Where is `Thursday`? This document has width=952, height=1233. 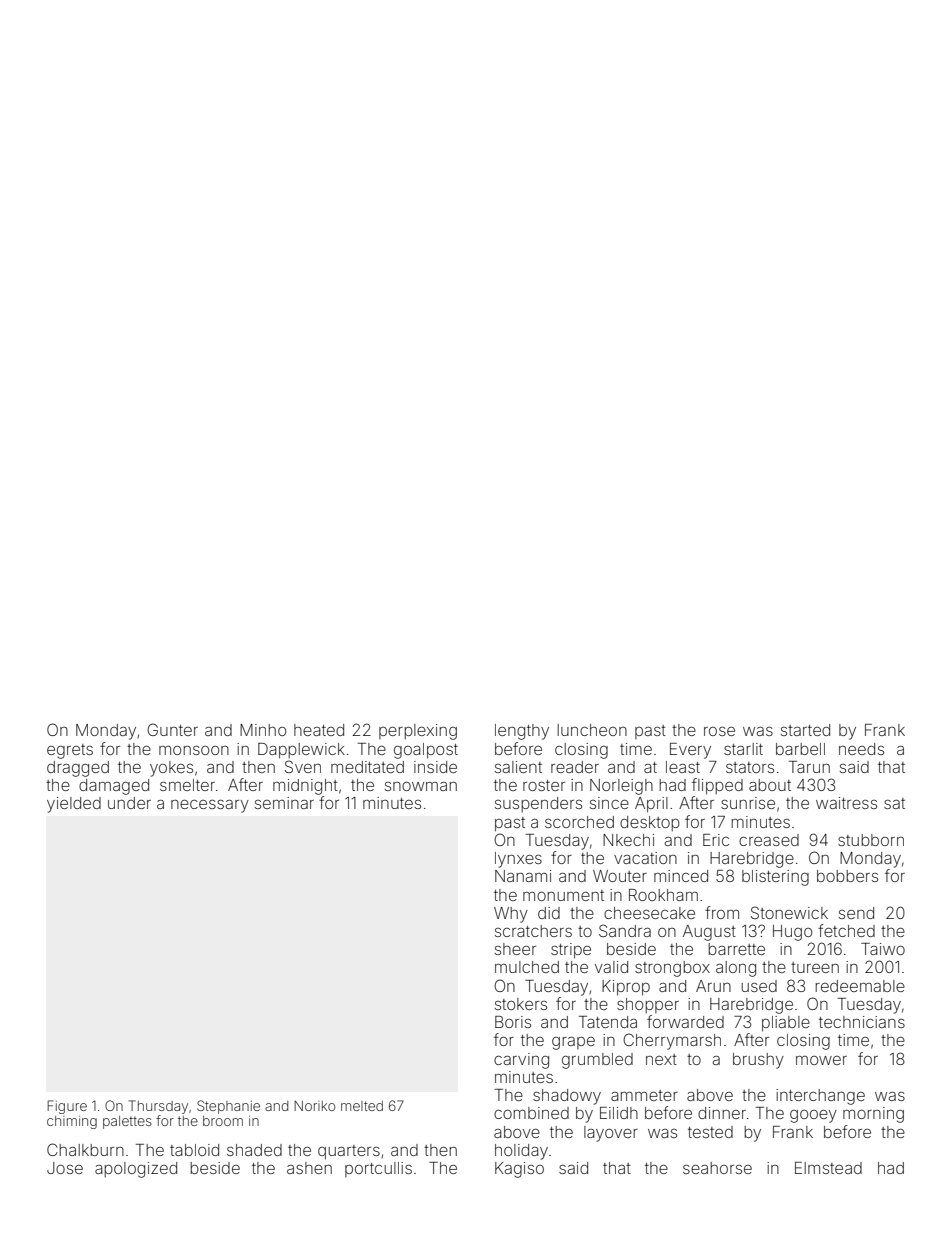 Thursday is located at coordinates (158, 1107).
